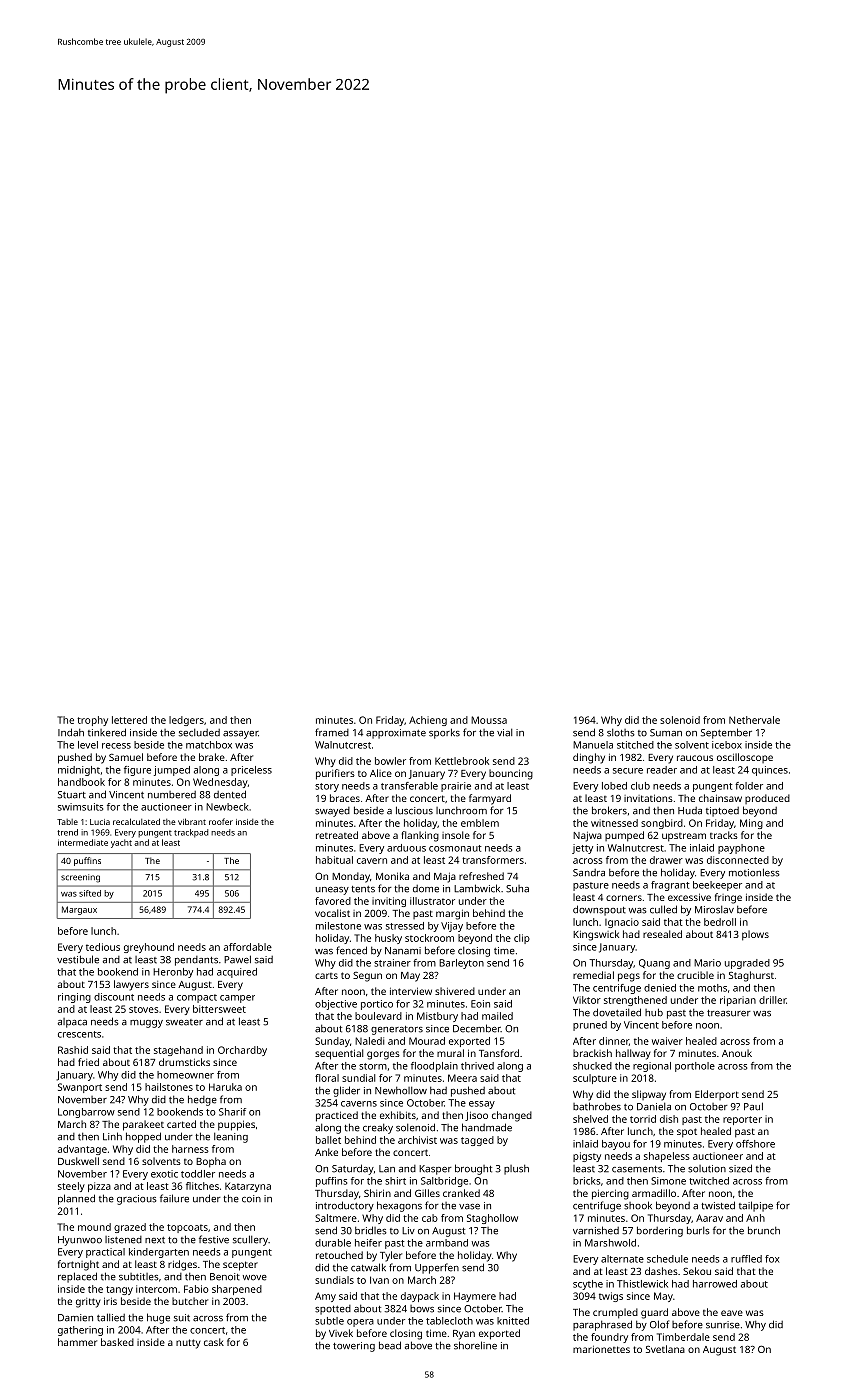  What do you see at coordinates (336, 1218) in the screenshot?
I see `Saltmere` at bounding box center [336, 1218].
